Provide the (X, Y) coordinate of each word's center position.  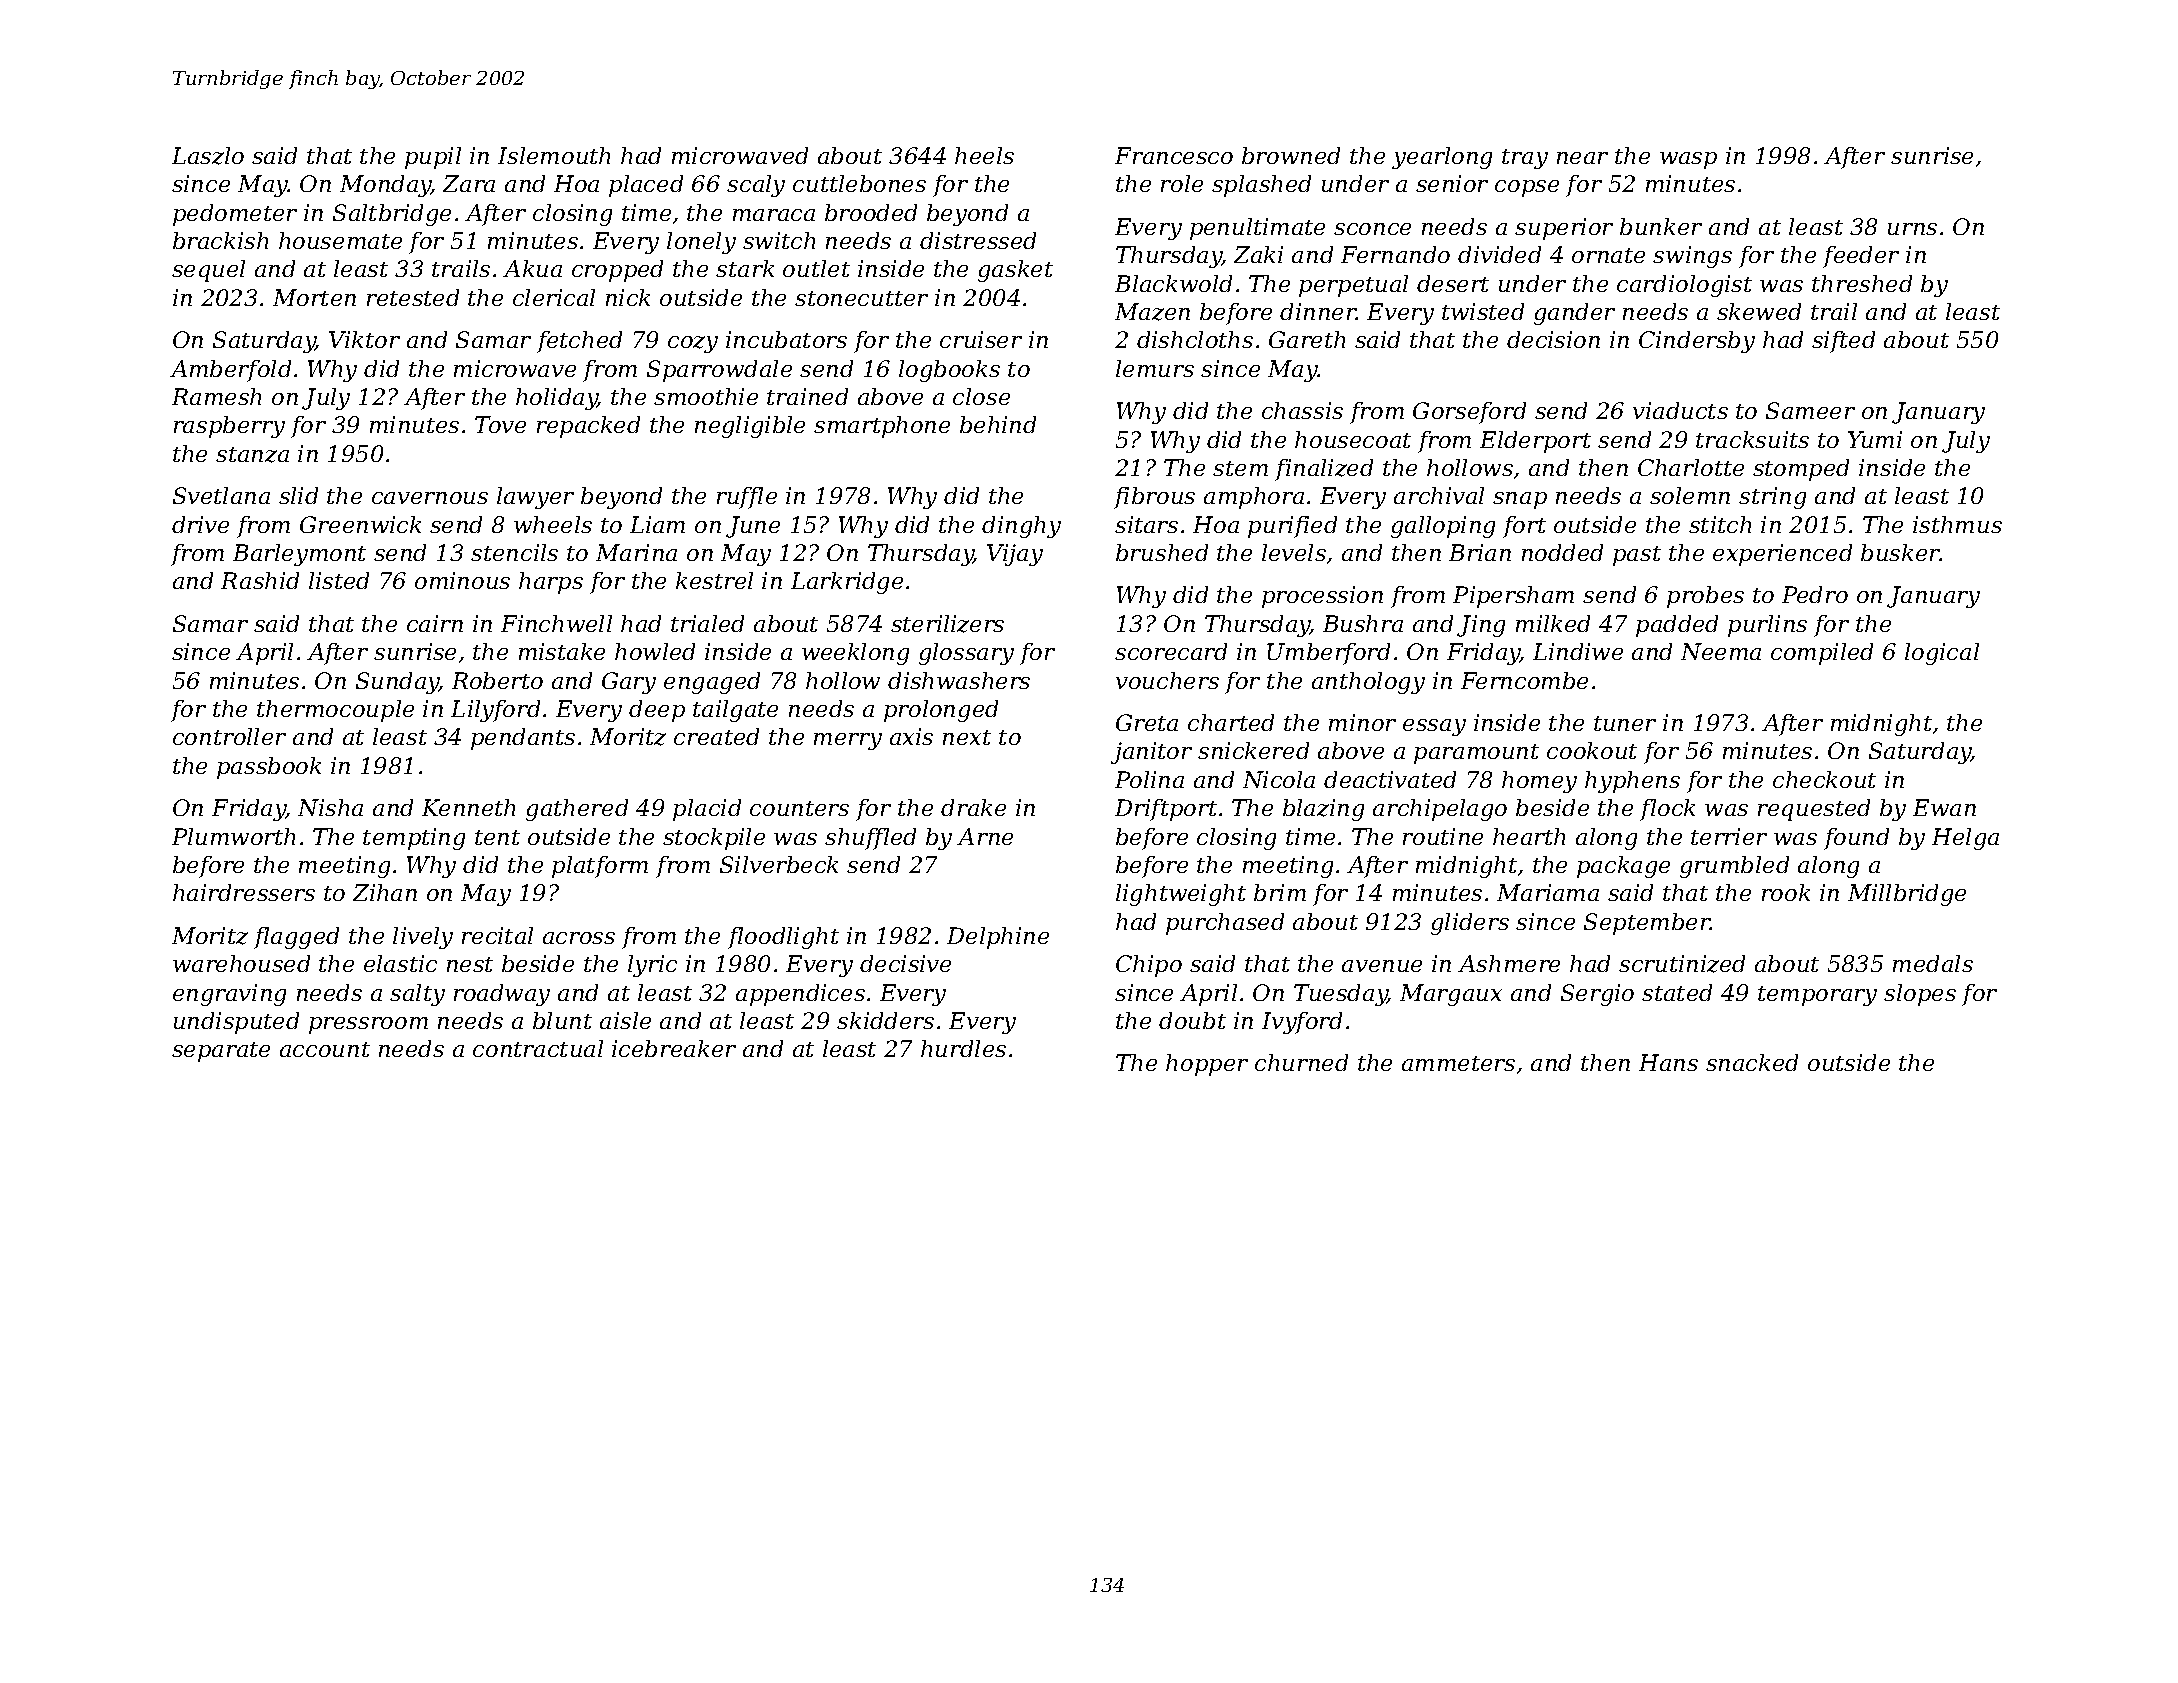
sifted (1843, 342)
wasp (1688, 160)
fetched (579, 342)
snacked (1752, 1062)
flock (1667, 810)
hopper (1207, 1065)
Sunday (397, 683)
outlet (816, 268)
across (579, 938)
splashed (1261, 186)
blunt (562, 1020)
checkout (1824, 779)
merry (848, 741)
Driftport (1166, 810)
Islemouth (554, 155)
